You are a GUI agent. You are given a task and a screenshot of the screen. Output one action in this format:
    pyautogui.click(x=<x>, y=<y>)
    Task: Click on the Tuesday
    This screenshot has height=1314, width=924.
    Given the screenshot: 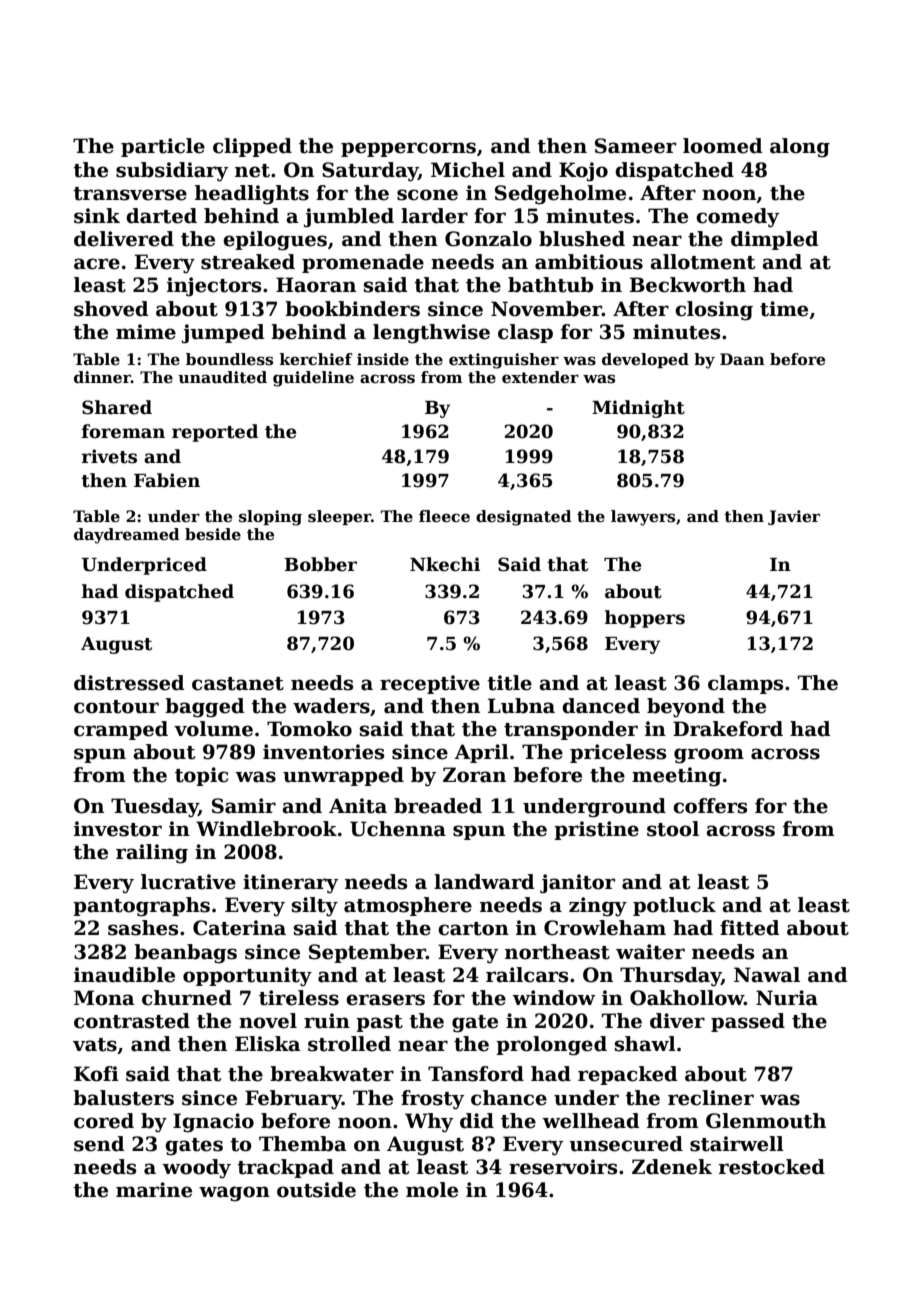 What is the action you would take?
    pyautogui.click(x=154, y=808)
